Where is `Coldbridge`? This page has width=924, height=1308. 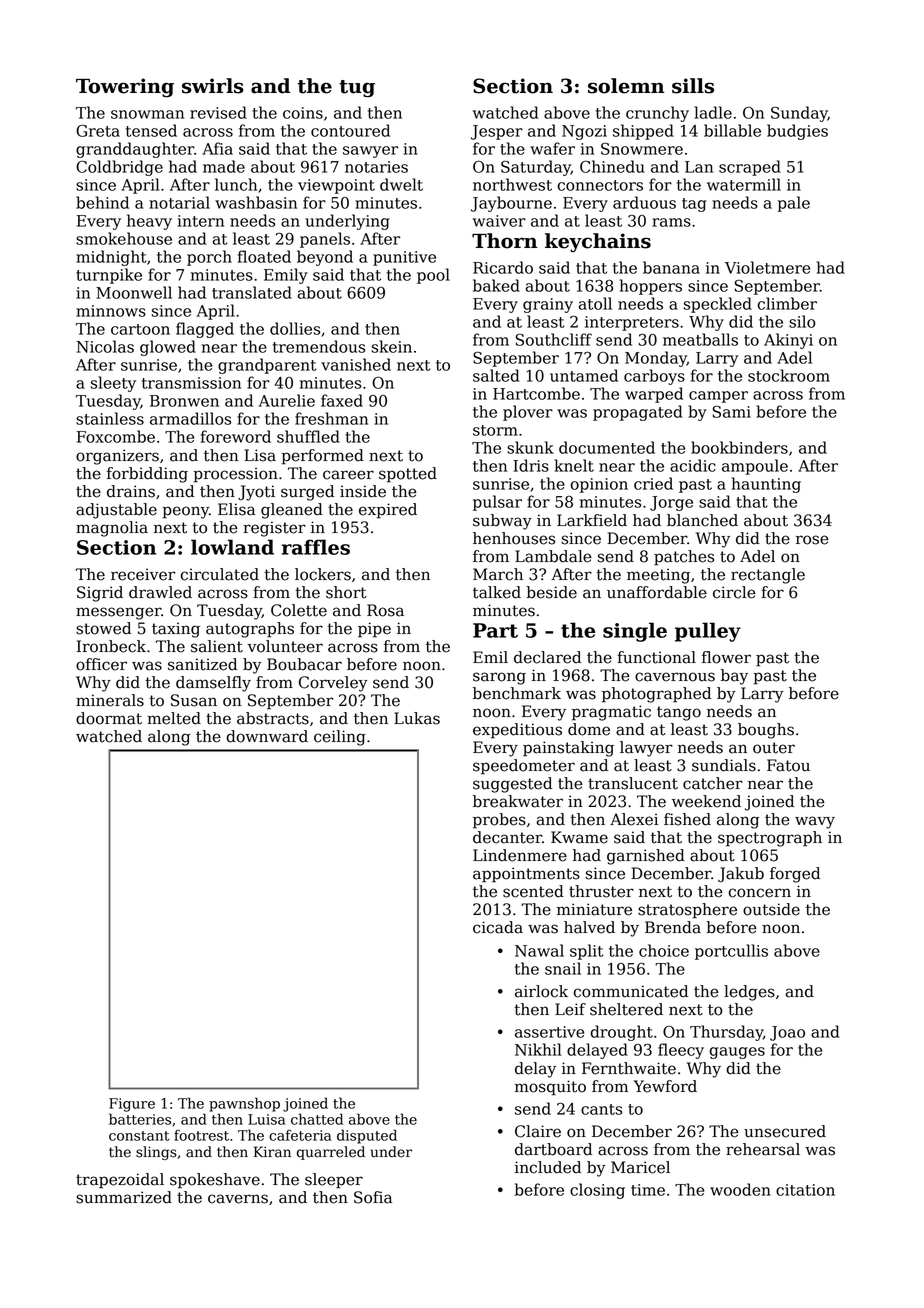
Coldbridge is located at coordinates (119, 168).
